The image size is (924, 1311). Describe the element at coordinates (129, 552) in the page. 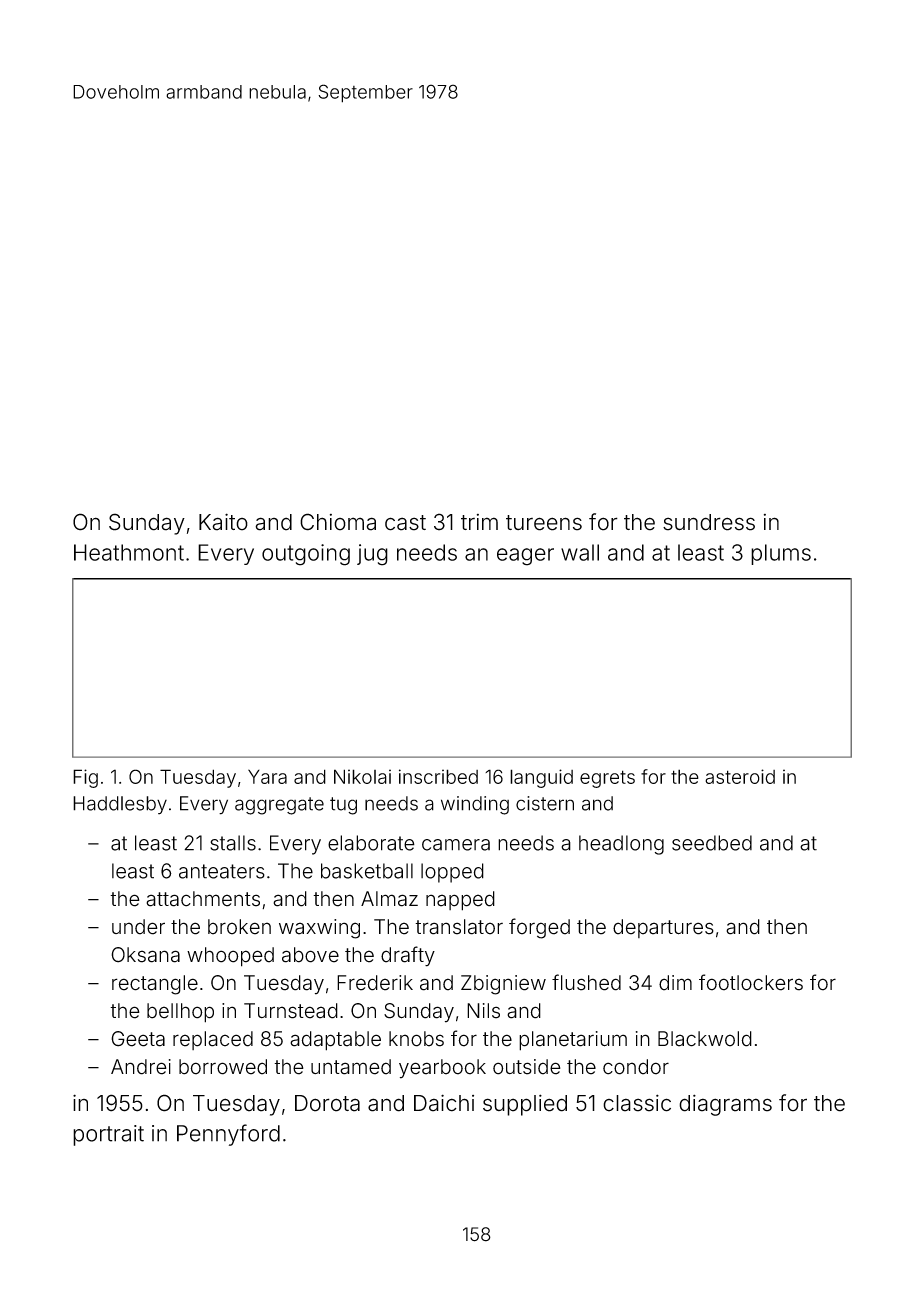

I see `Heathmont` at that location.
